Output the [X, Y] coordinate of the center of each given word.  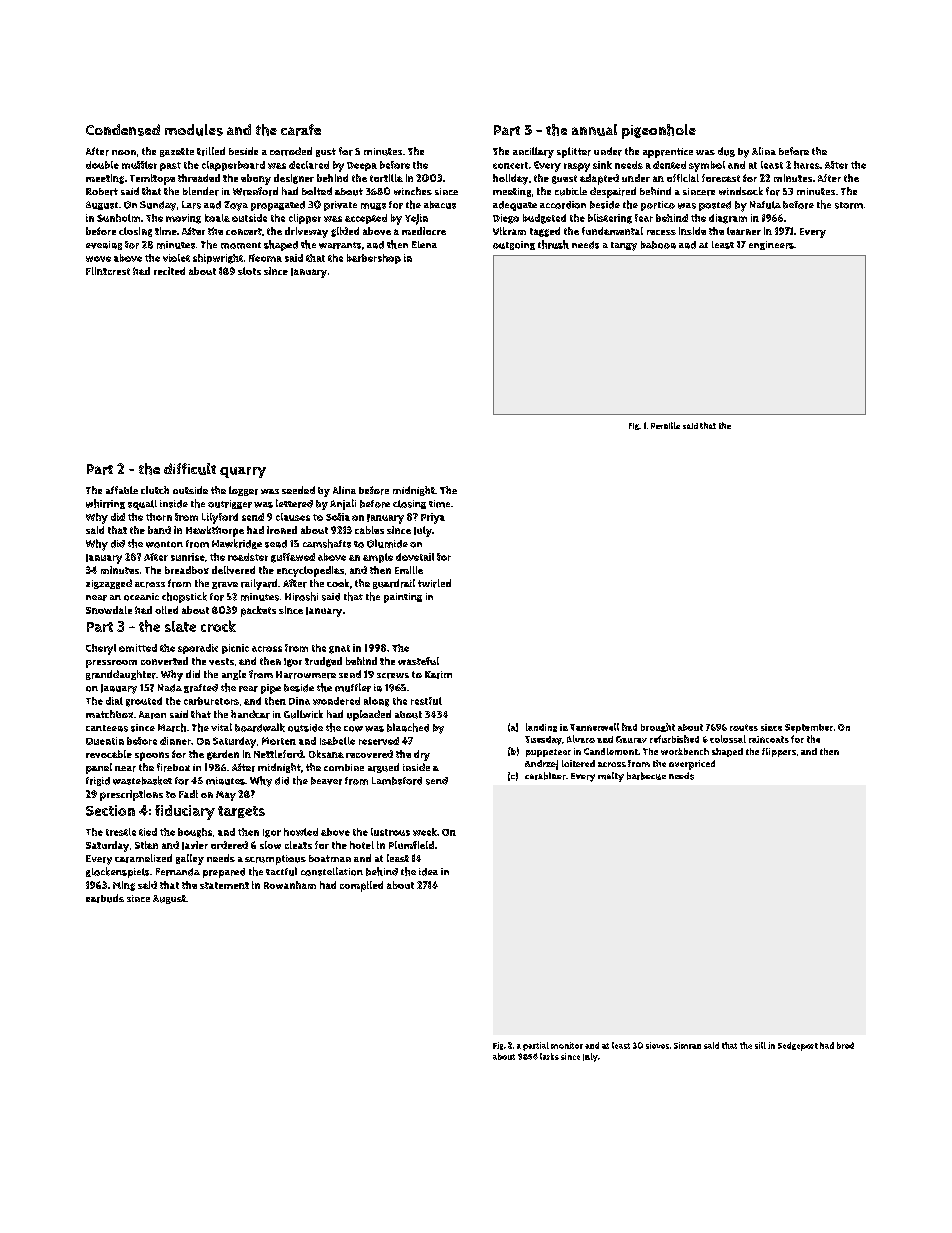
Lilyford [220, 518]
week [425, 832]
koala [217, 218]
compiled [361, 886]
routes [744, 727]
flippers [779, 752]
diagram [728, 219]
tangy [624, 246]
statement [224, 885]
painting [403, 598]
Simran [687, 1045]
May [226, 796]
